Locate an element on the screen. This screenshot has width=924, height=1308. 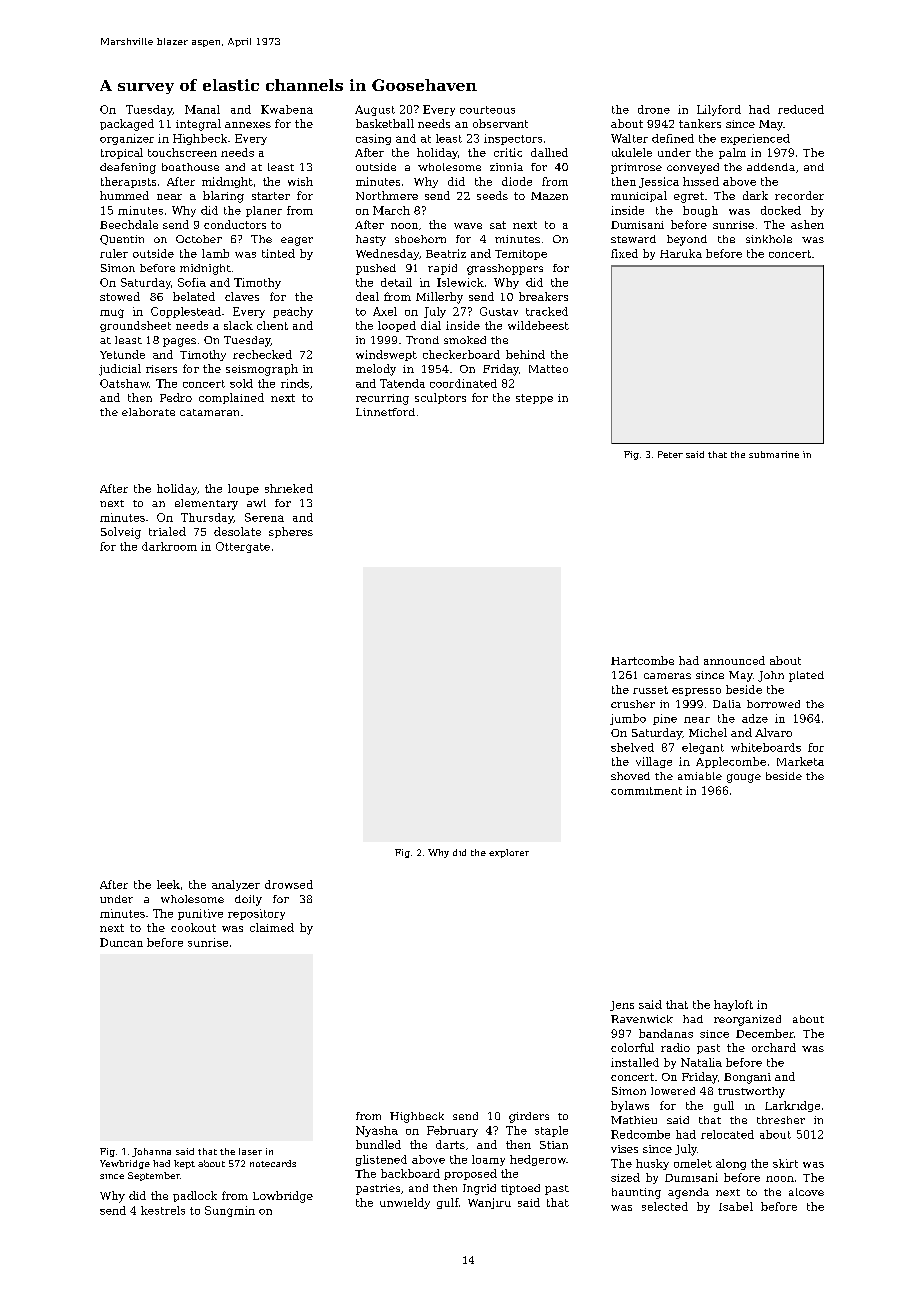
reduced is located at coordinates (801, 109).
